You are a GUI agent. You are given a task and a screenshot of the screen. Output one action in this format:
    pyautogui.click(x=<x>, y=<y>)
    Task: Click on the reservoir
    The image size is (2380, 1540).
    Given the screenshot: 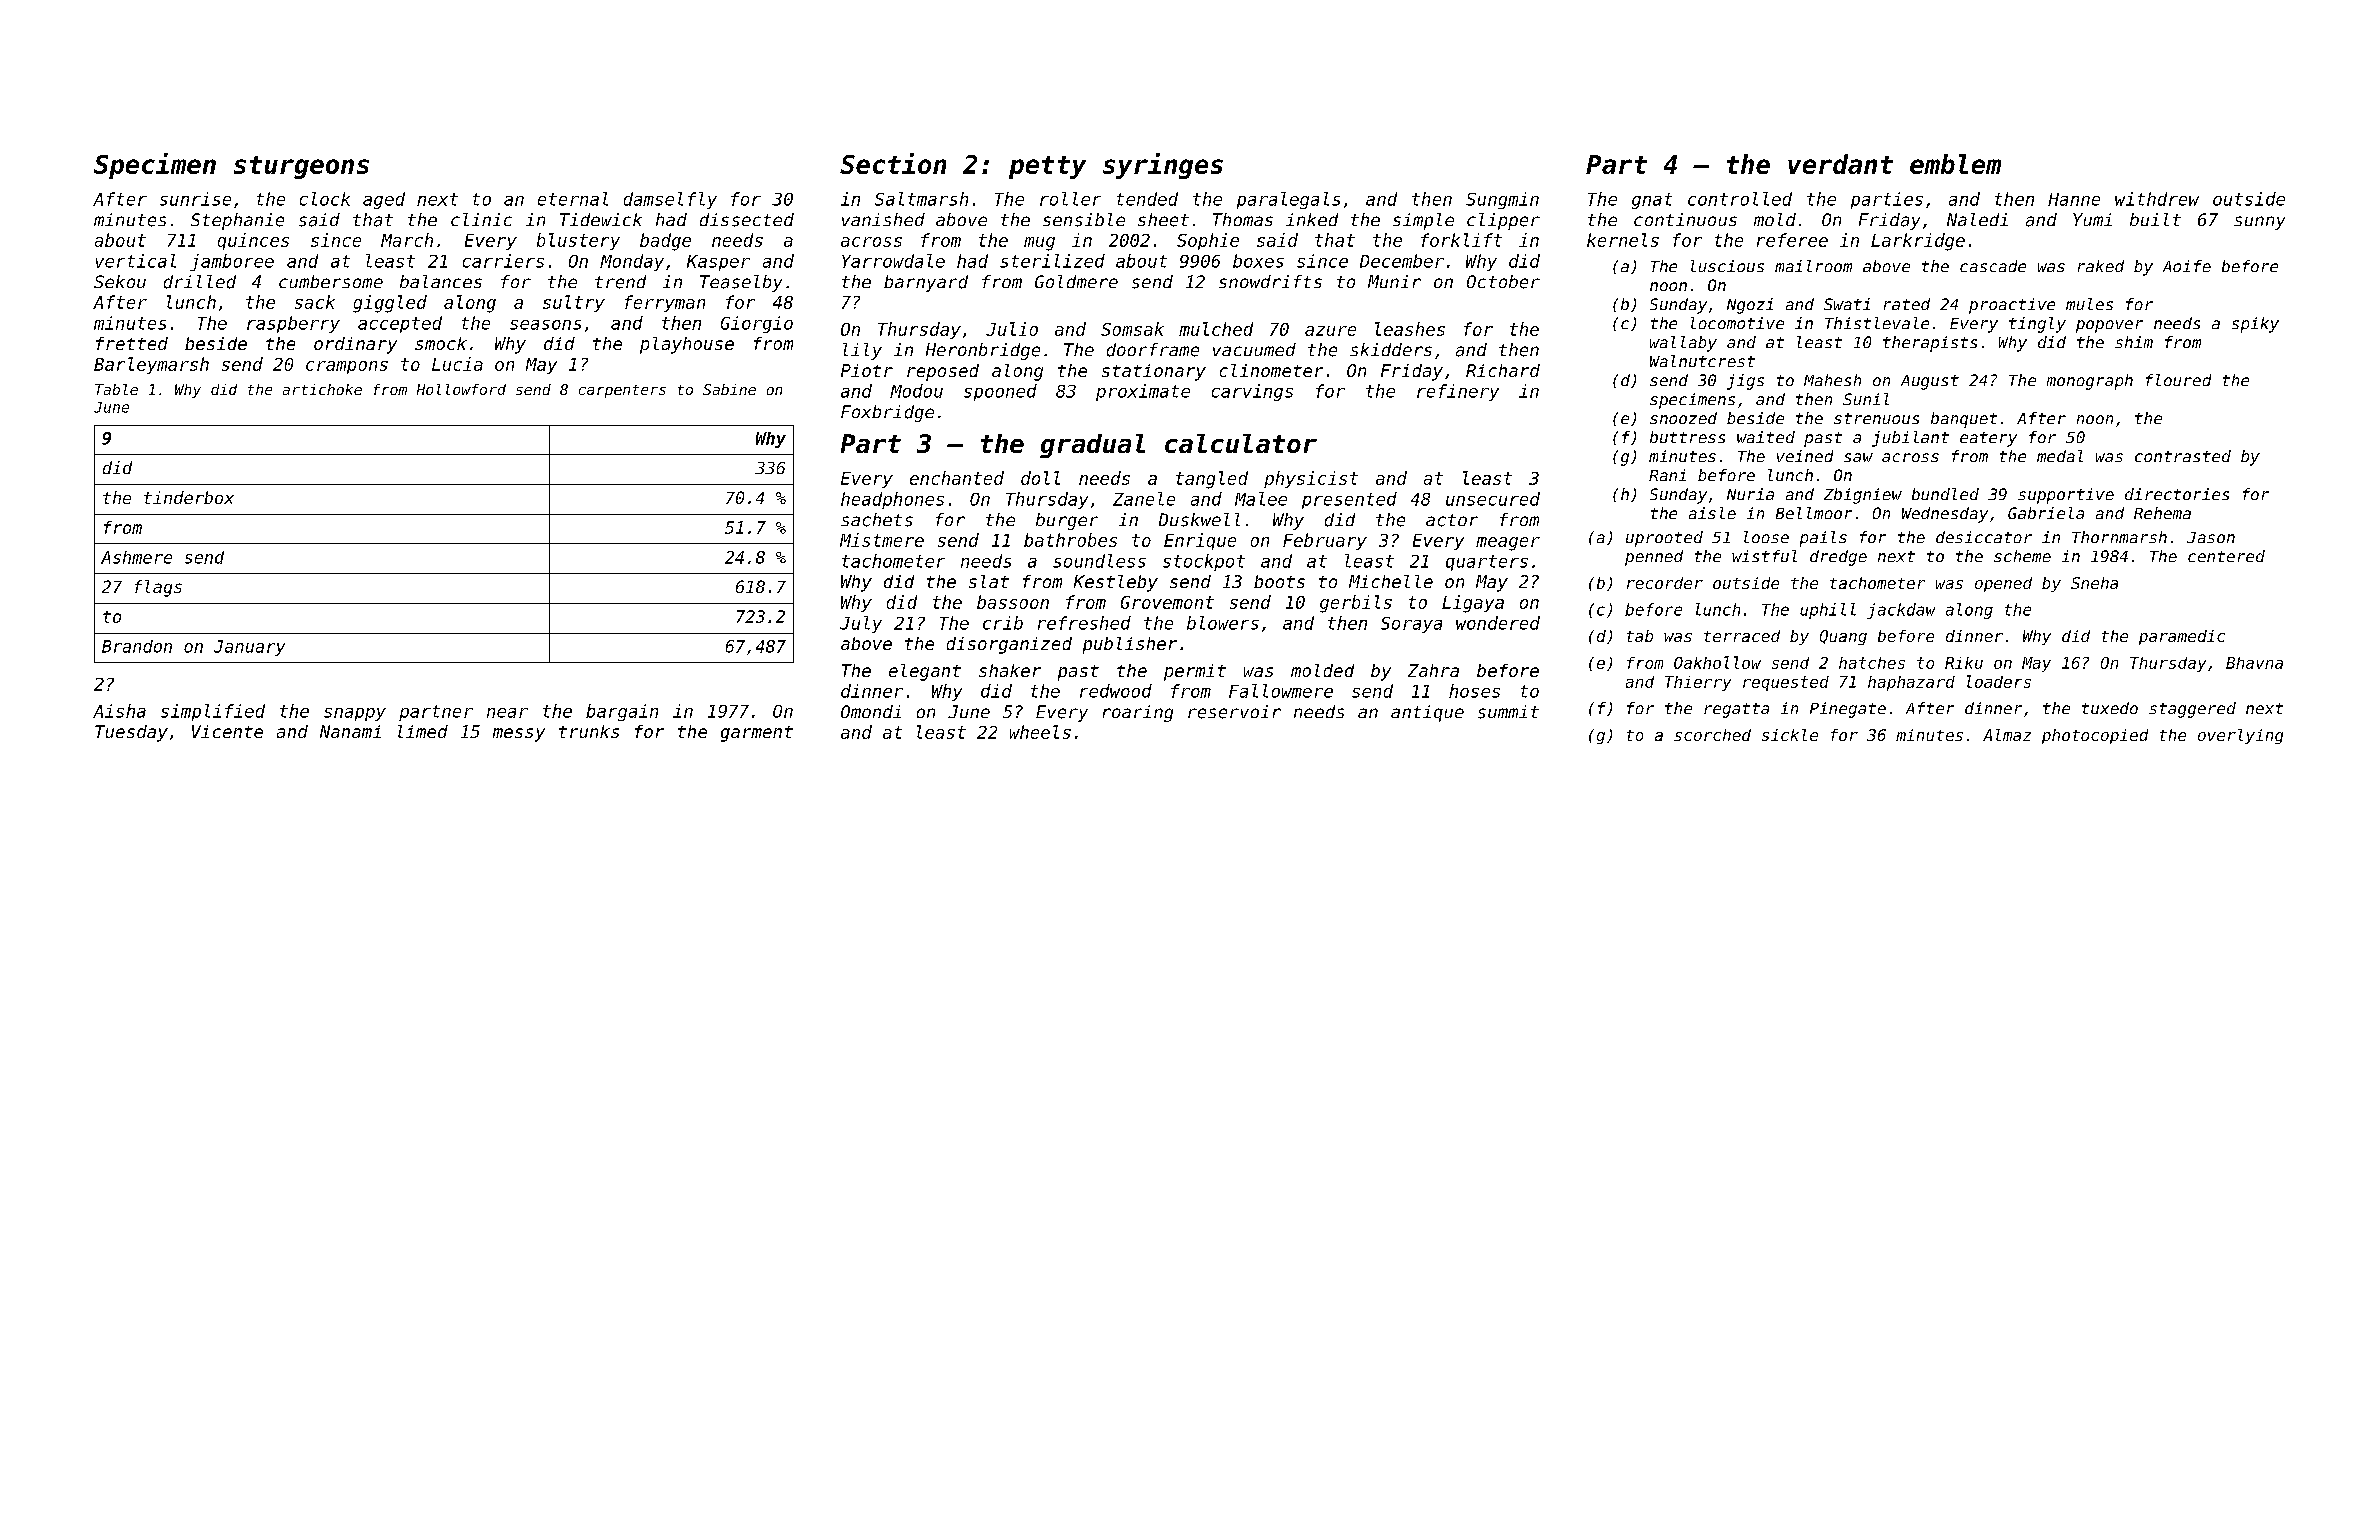 What is the action you would take?
    pyautogui.click(x=1234, y=712)
